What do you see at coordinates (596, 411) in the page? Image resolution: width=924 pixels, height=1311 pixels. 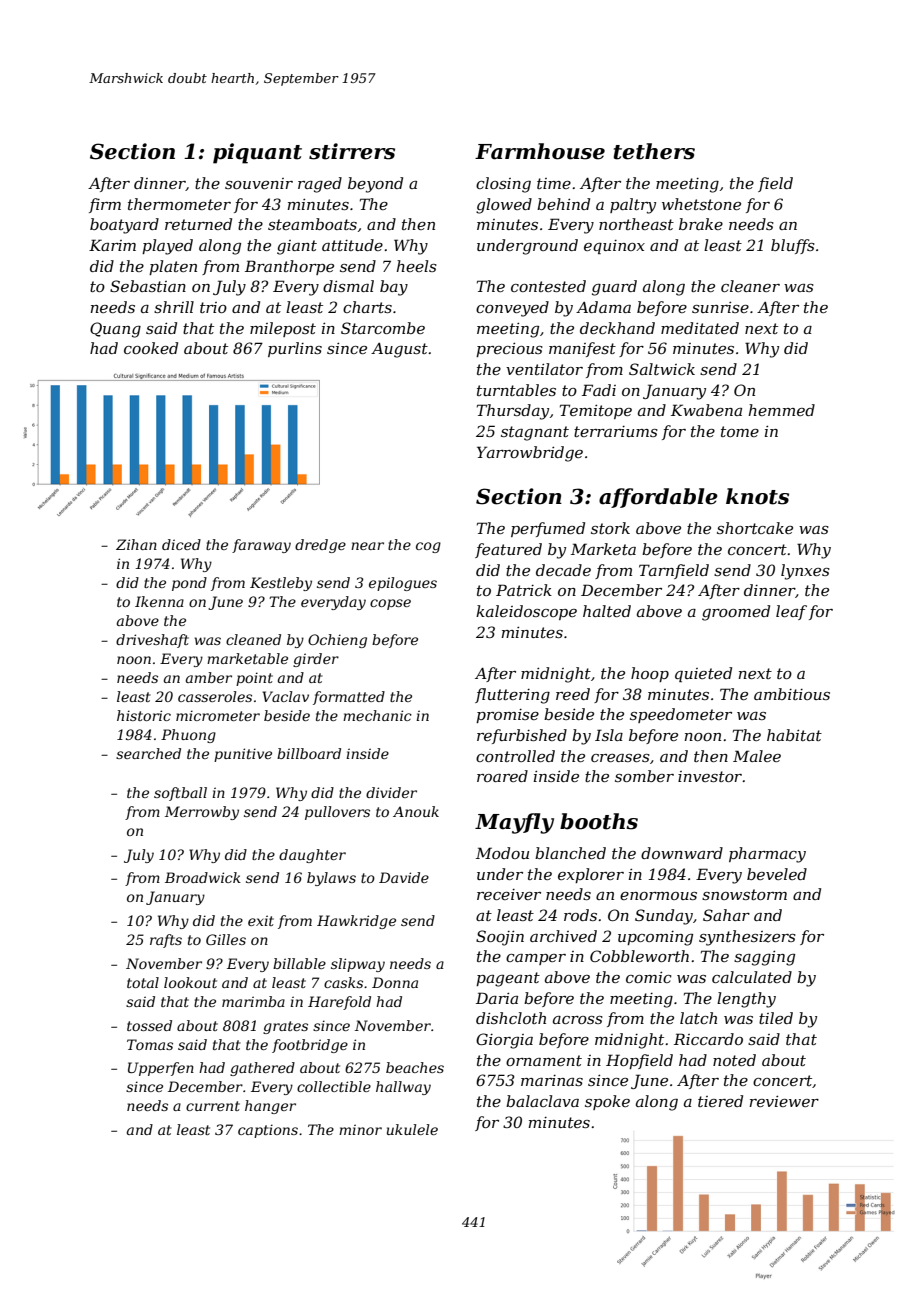 I see `Temitope` at bounding box center [596, 411].
